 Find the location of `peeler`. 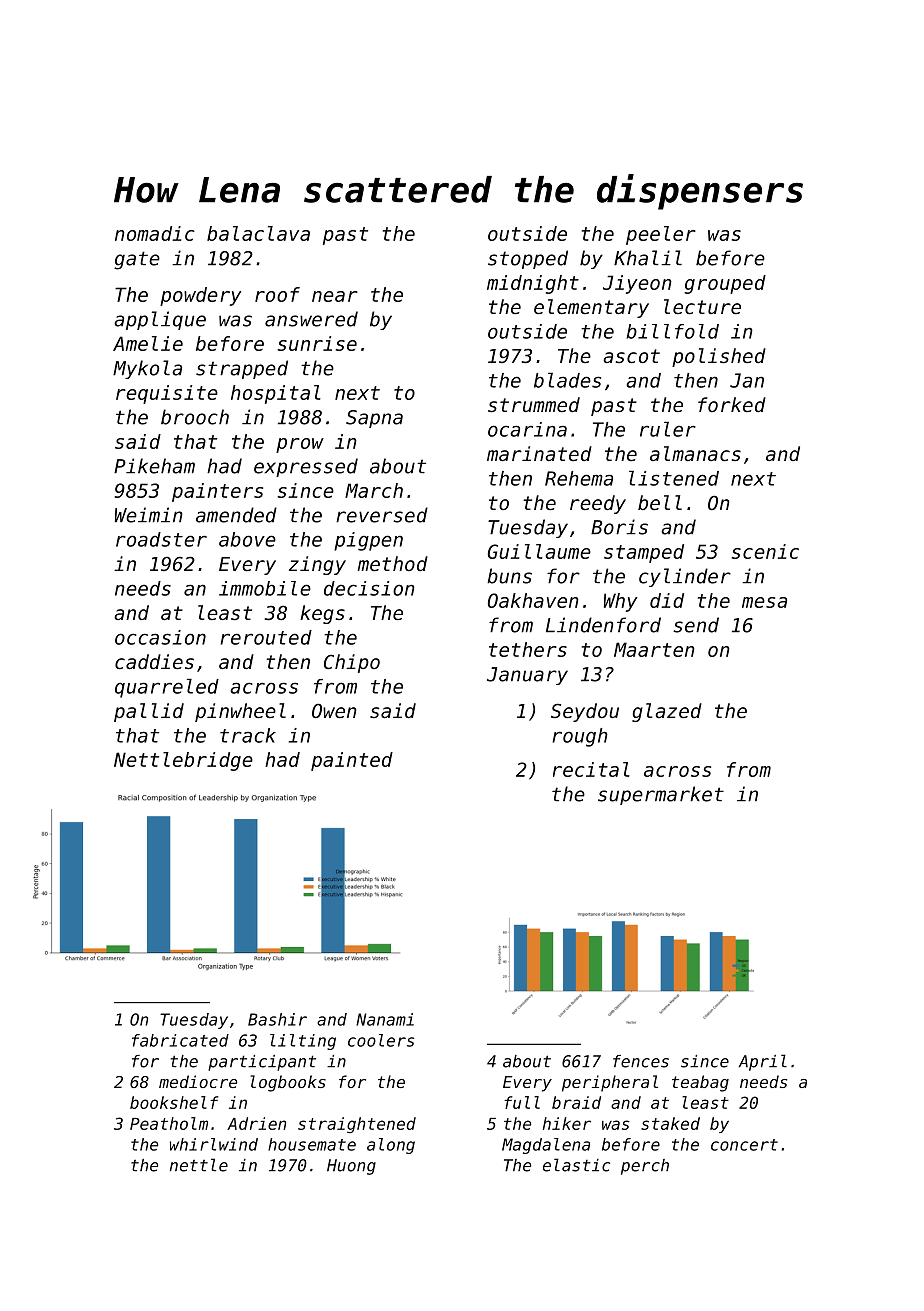

peeler is located at coordinates (661, 235).
